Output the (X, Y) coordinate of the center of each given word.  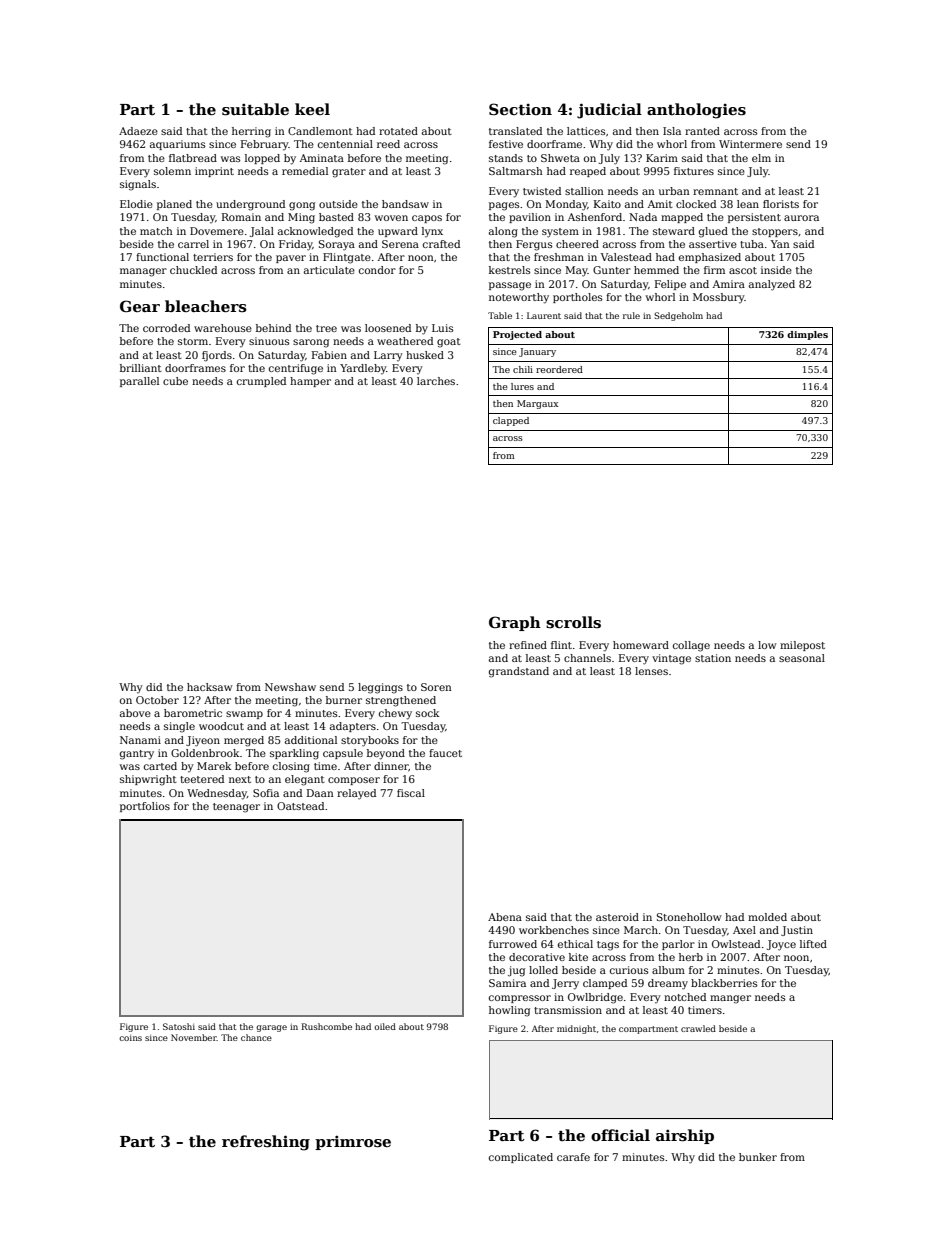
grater (349, 173)
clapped (511, 421)
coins (130, 1038)
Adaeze (138, 131)
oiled (385, 1026)
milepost (802, 646)
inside (776, 270)
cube (175, 381)
